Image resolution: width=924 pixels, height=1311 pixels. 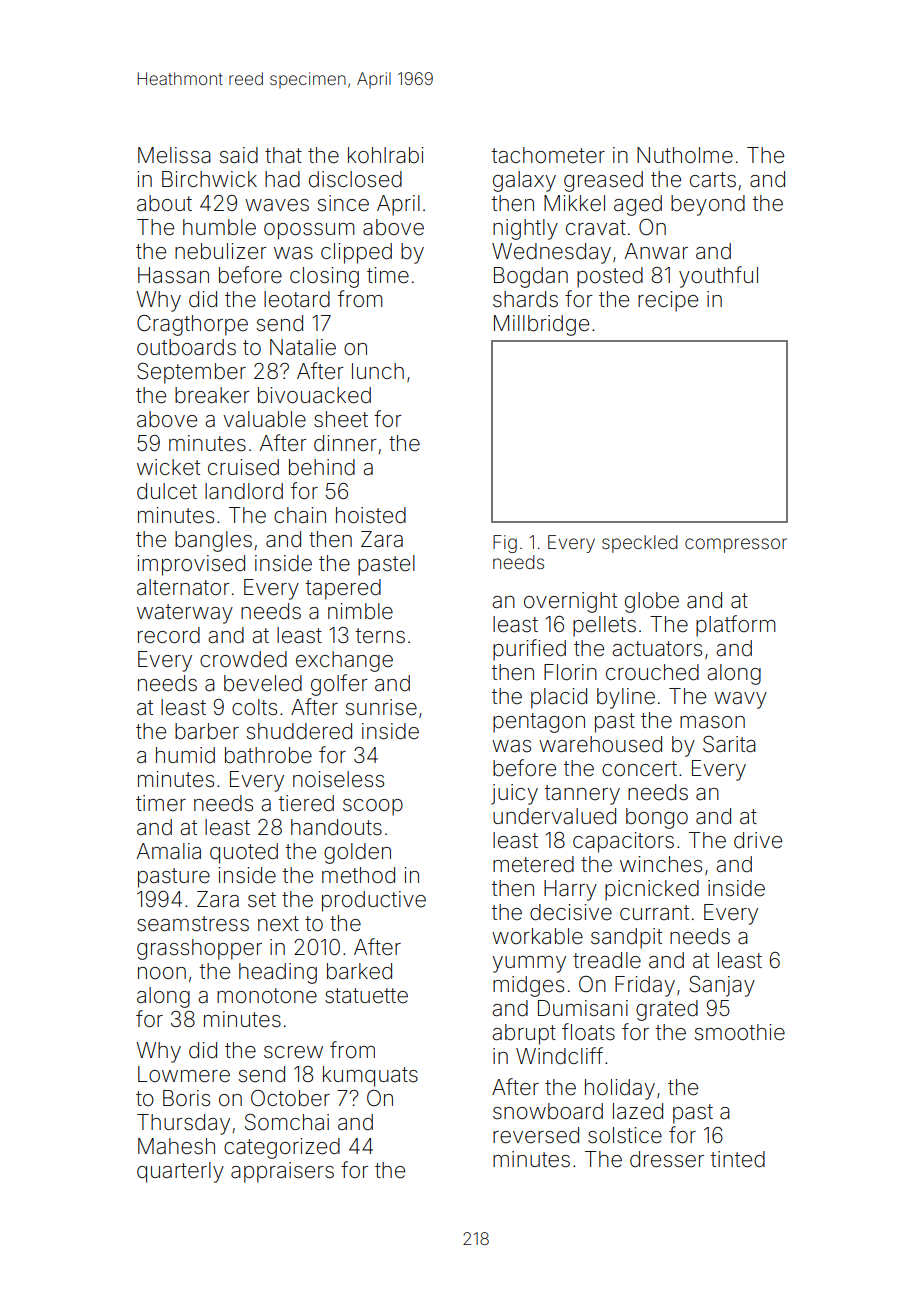 I want to click on alternator, so click(x=183, y=587).
